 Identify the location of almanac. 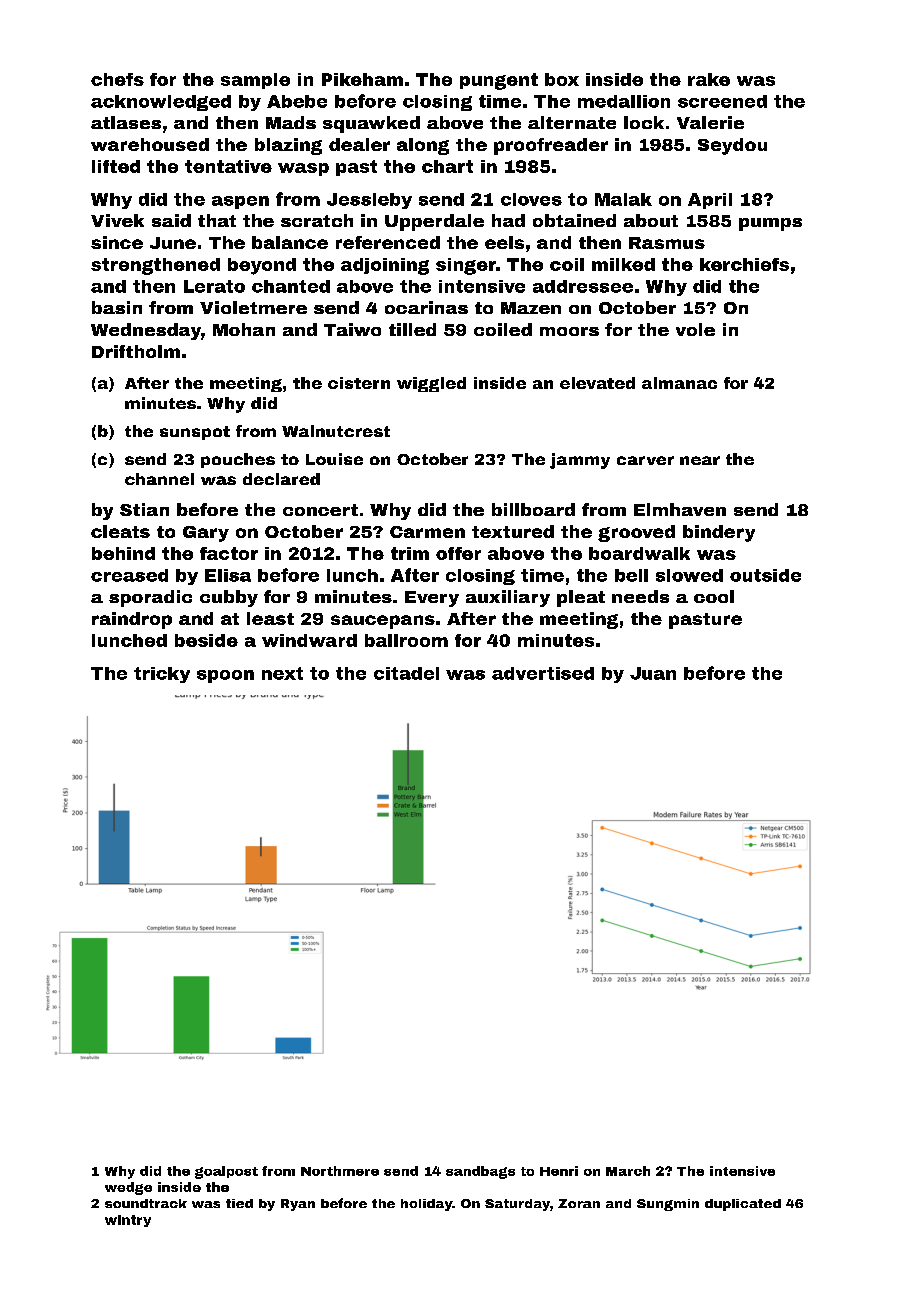
(679, 383).
